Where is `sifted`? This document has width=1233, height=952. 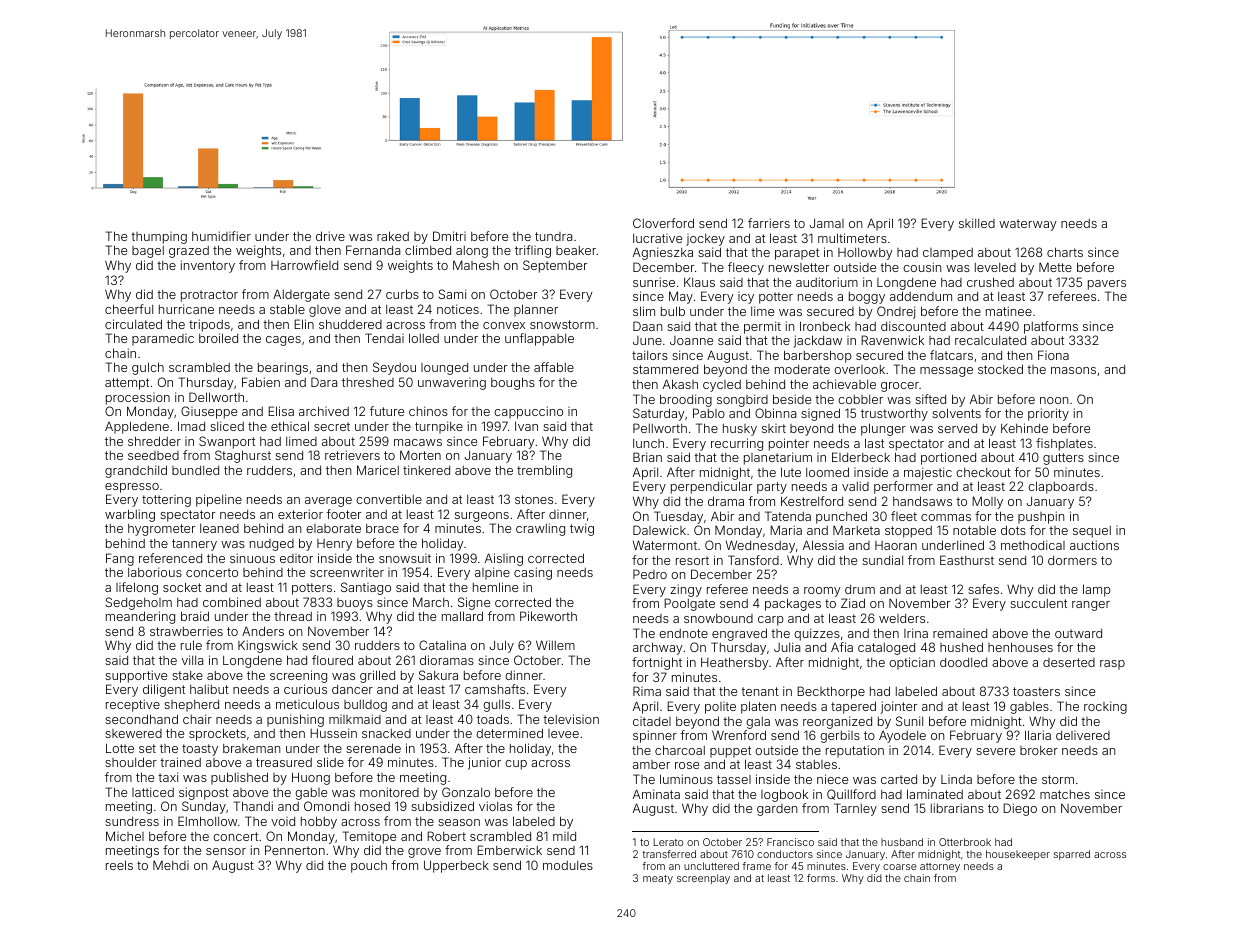
sifted is located at coordinates (930, 399).
